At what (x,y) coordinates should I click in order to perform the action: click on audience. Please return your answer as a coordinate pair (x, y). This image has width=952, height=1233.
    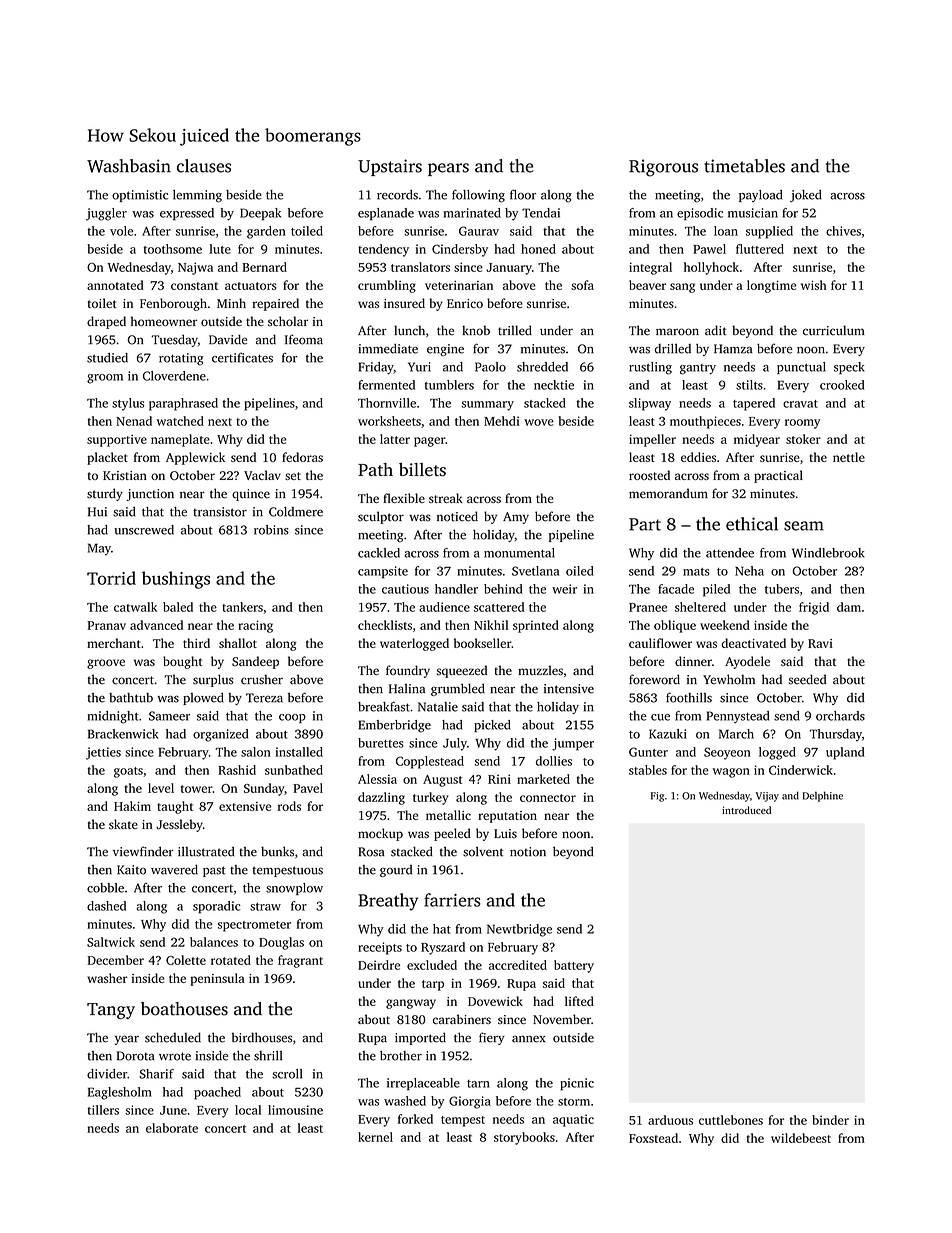
    Looking at the image, I should click on (444, 607).
